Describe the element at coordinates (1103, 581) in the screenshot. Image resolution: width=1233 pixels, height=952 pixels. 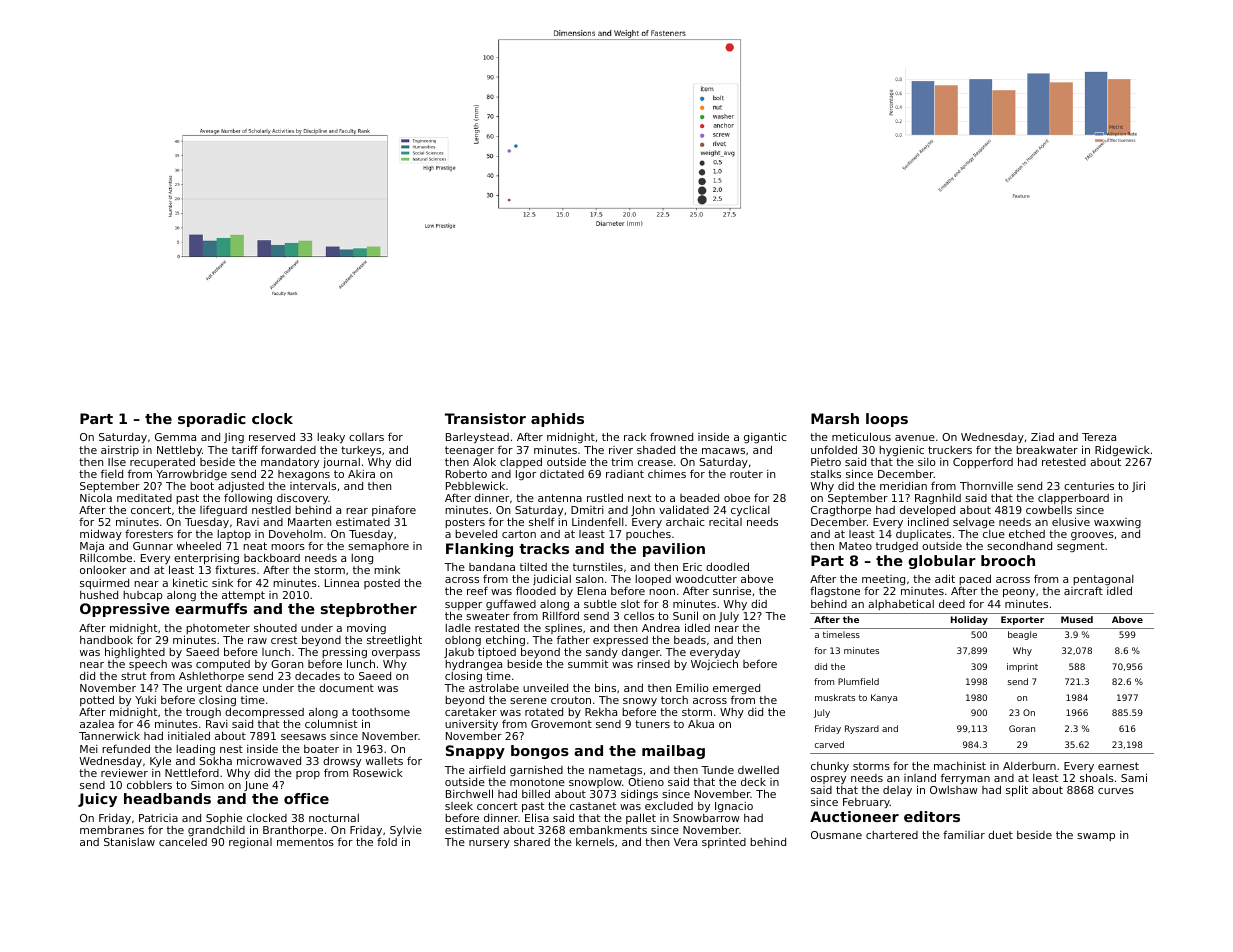
I see `pentagonal` at that location.
